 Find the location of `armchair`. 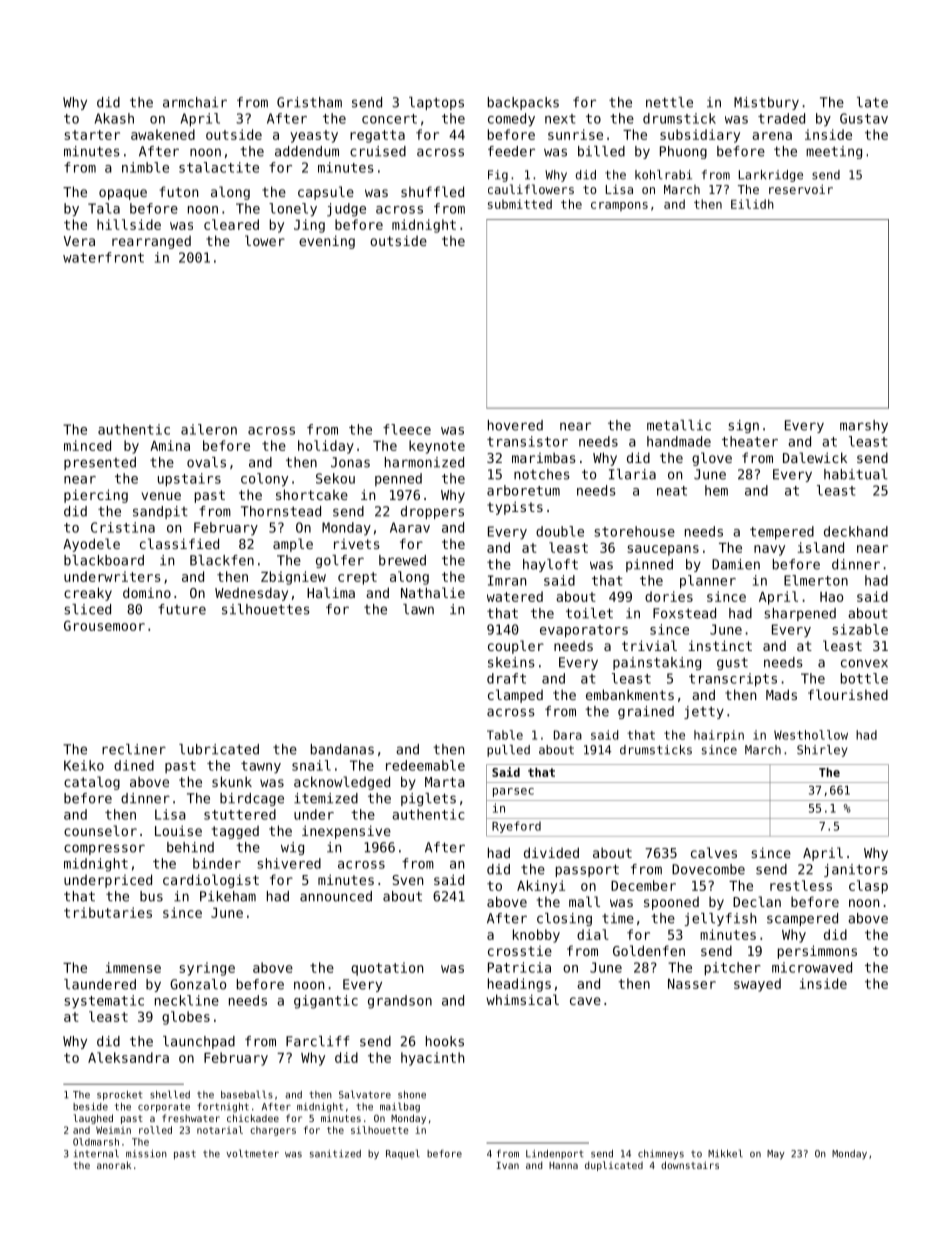

armchair is located at coordinates (195, 102).
